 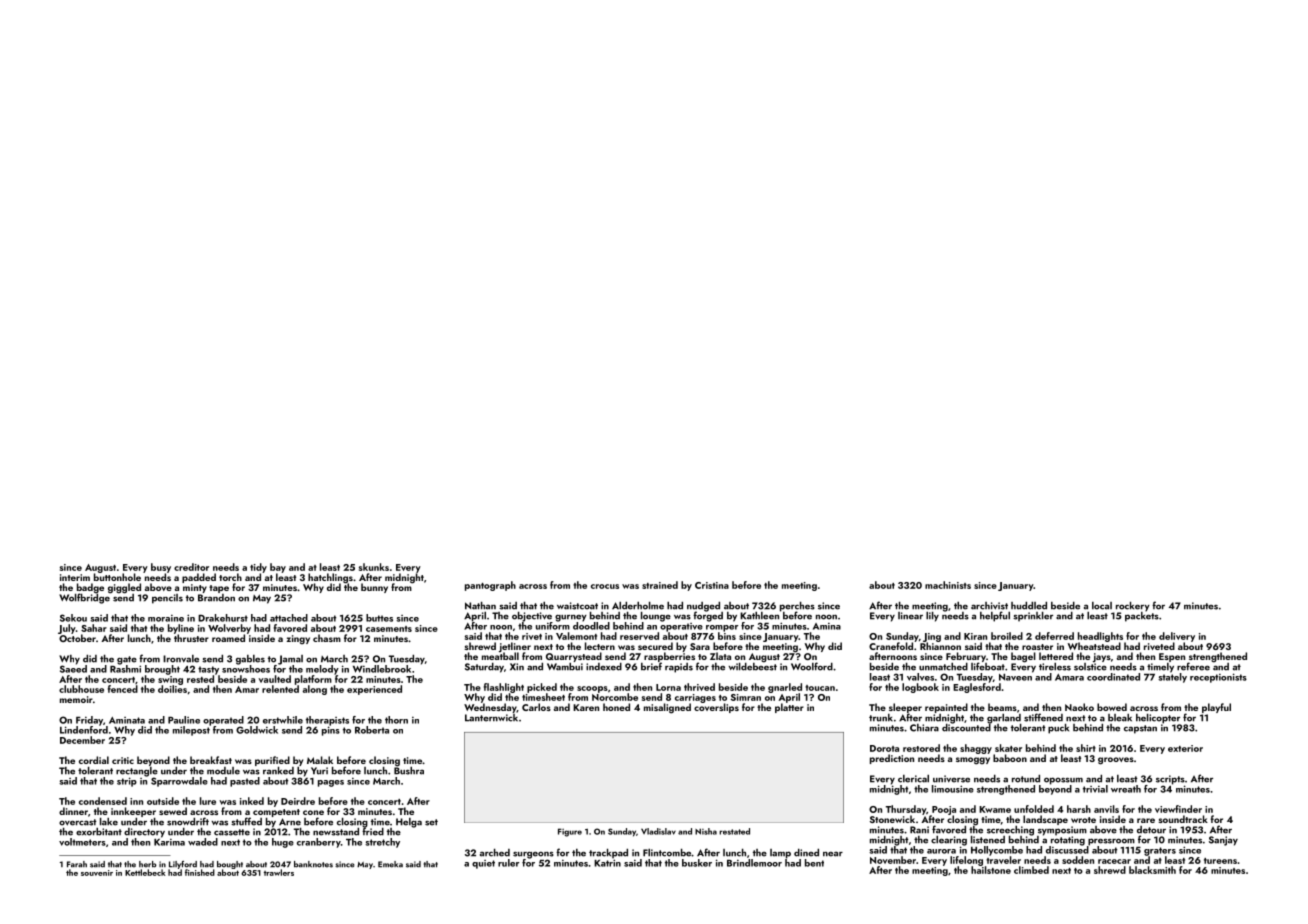 What do you see at coordinates (553, 626) in the page?
I see `uniform` at bounding box center [553, 626].
